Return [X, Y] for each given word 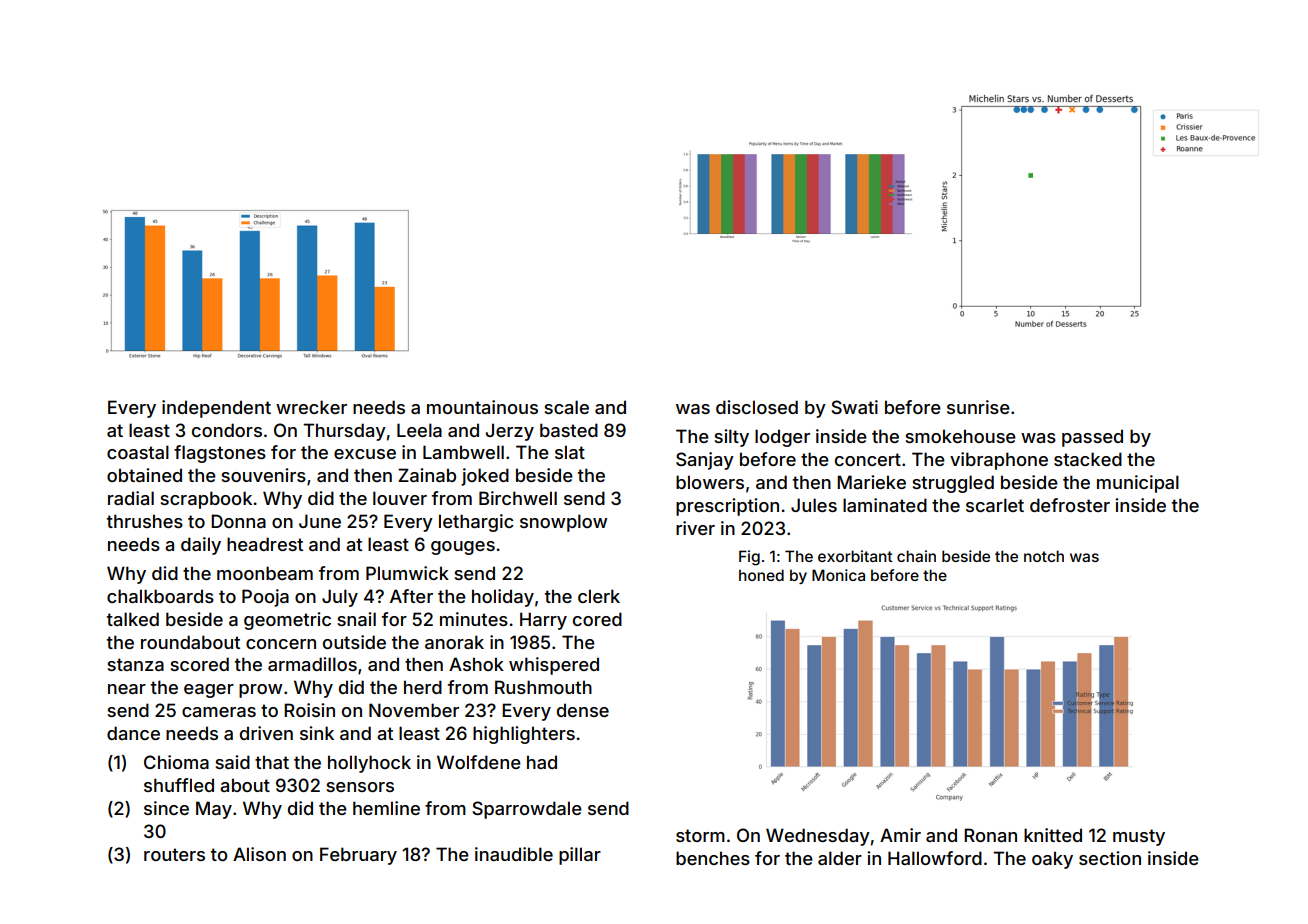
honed [761, 575]
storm [700, 835]
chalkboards [160, 596]
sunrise [978, 407]
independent [216, 409]
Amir [900, 835]
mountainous [482, 407]
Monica [838, 575]
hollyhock [369, 764]
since [166, 808]
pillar [580, 856]
